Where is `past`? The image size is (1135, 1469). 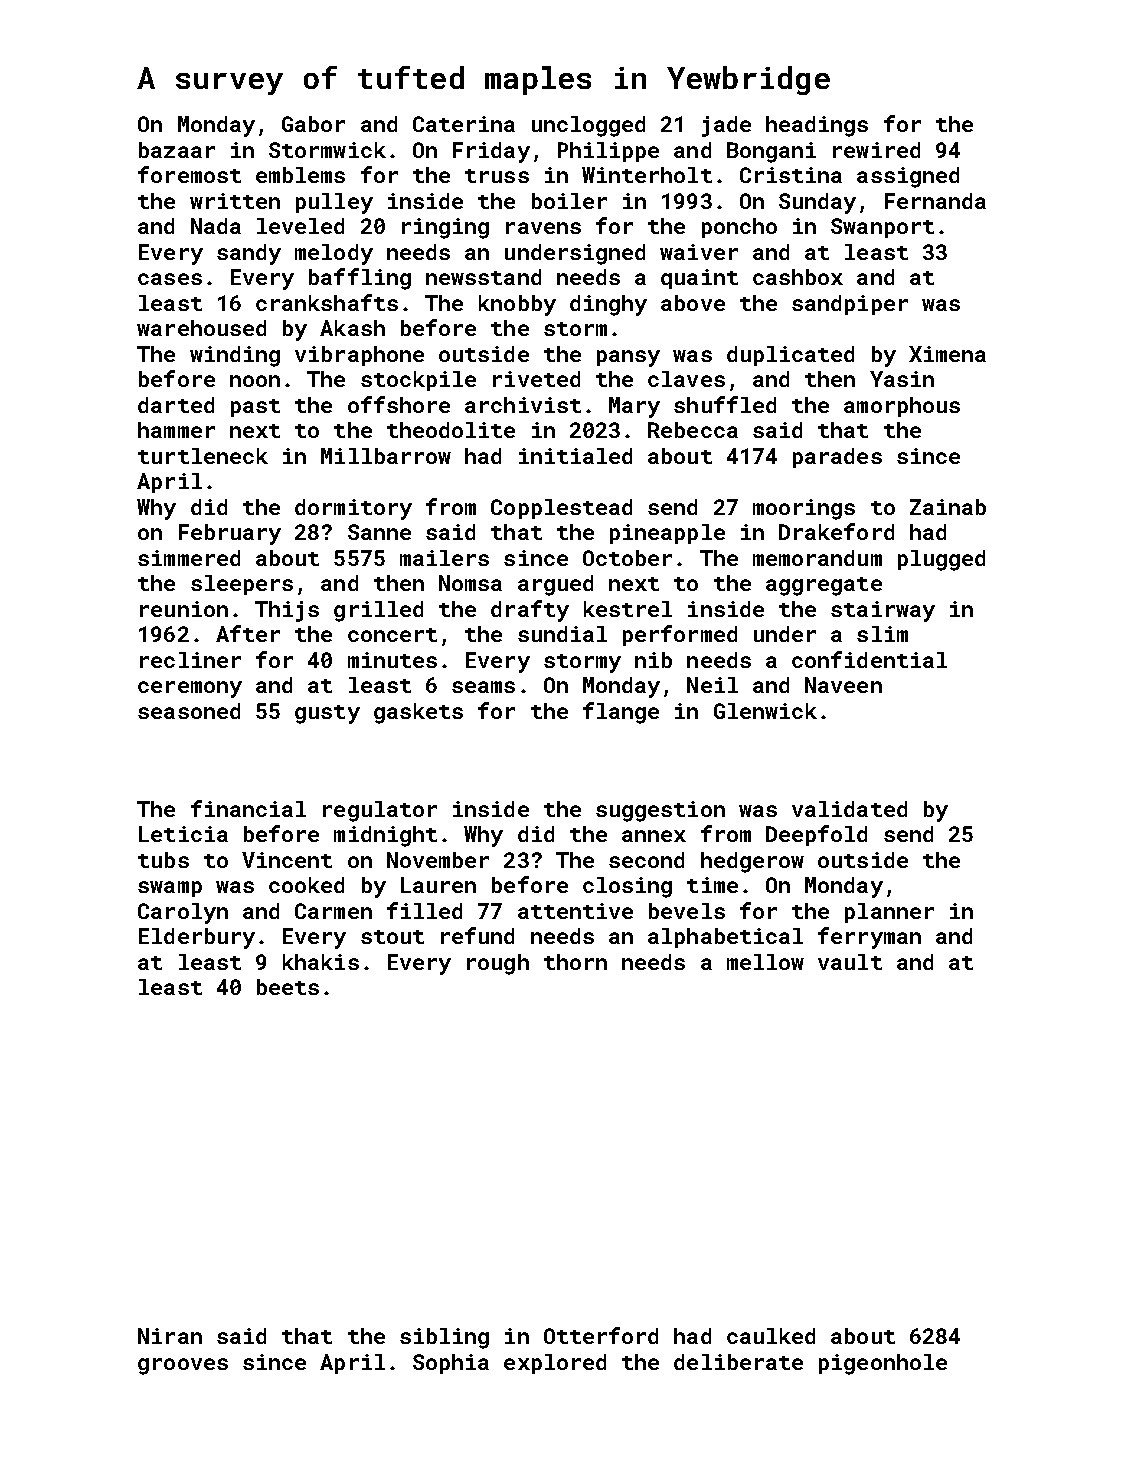
past is located at coordinates (255, 408).
